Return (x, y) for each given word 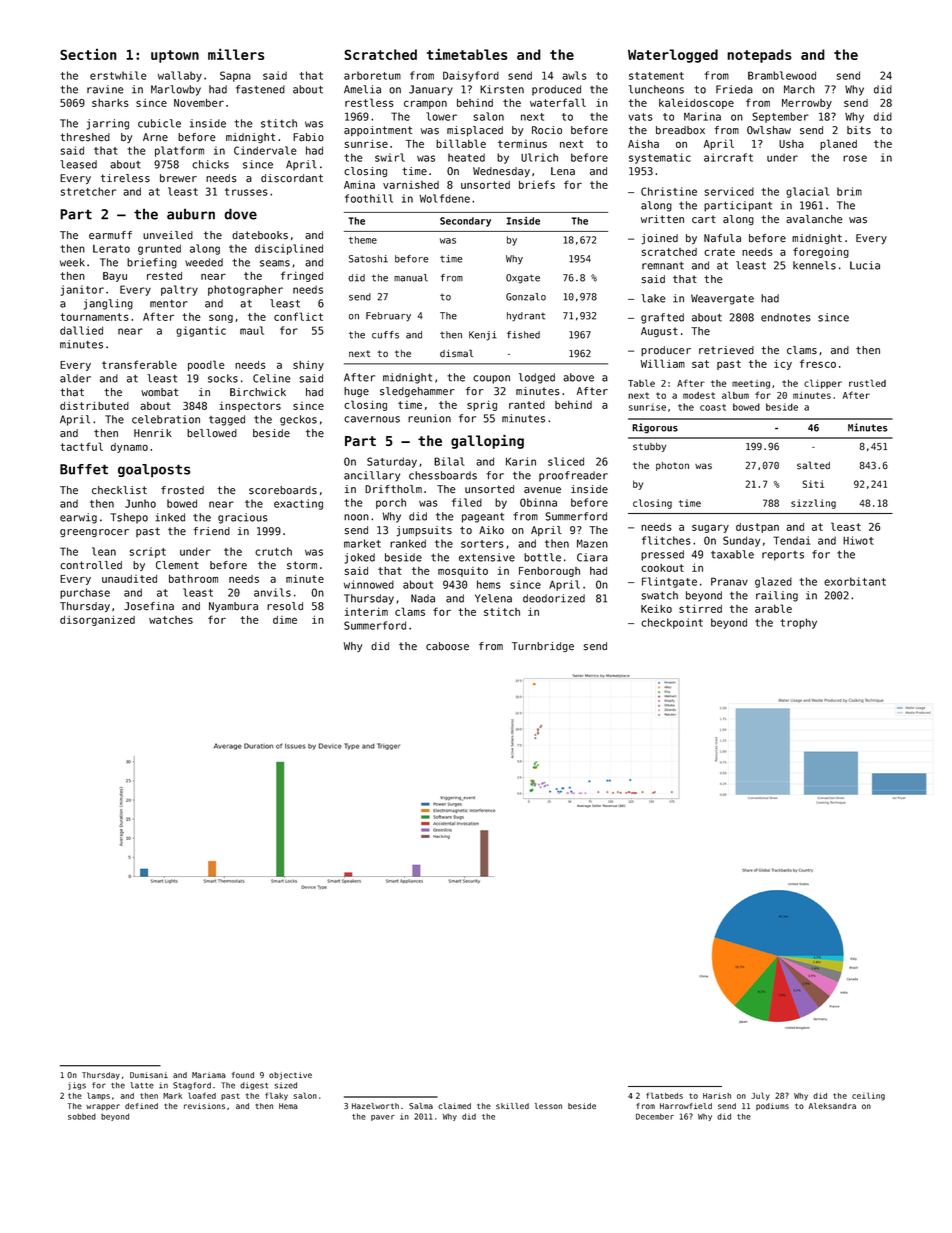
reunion (429, 418)
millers (236, 54)
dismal (456, 353)
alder (75, 378)
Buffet (84, 469)
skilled (512, 1106)
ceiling (868, 1096)
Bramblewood (782, 75)
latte (142, 1085)
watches (171, 620)
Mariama (209, 1075)
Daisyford (471, 76)
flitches (666, 540)
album (735, 395)
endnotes (786, 317)
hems (489, 584)
